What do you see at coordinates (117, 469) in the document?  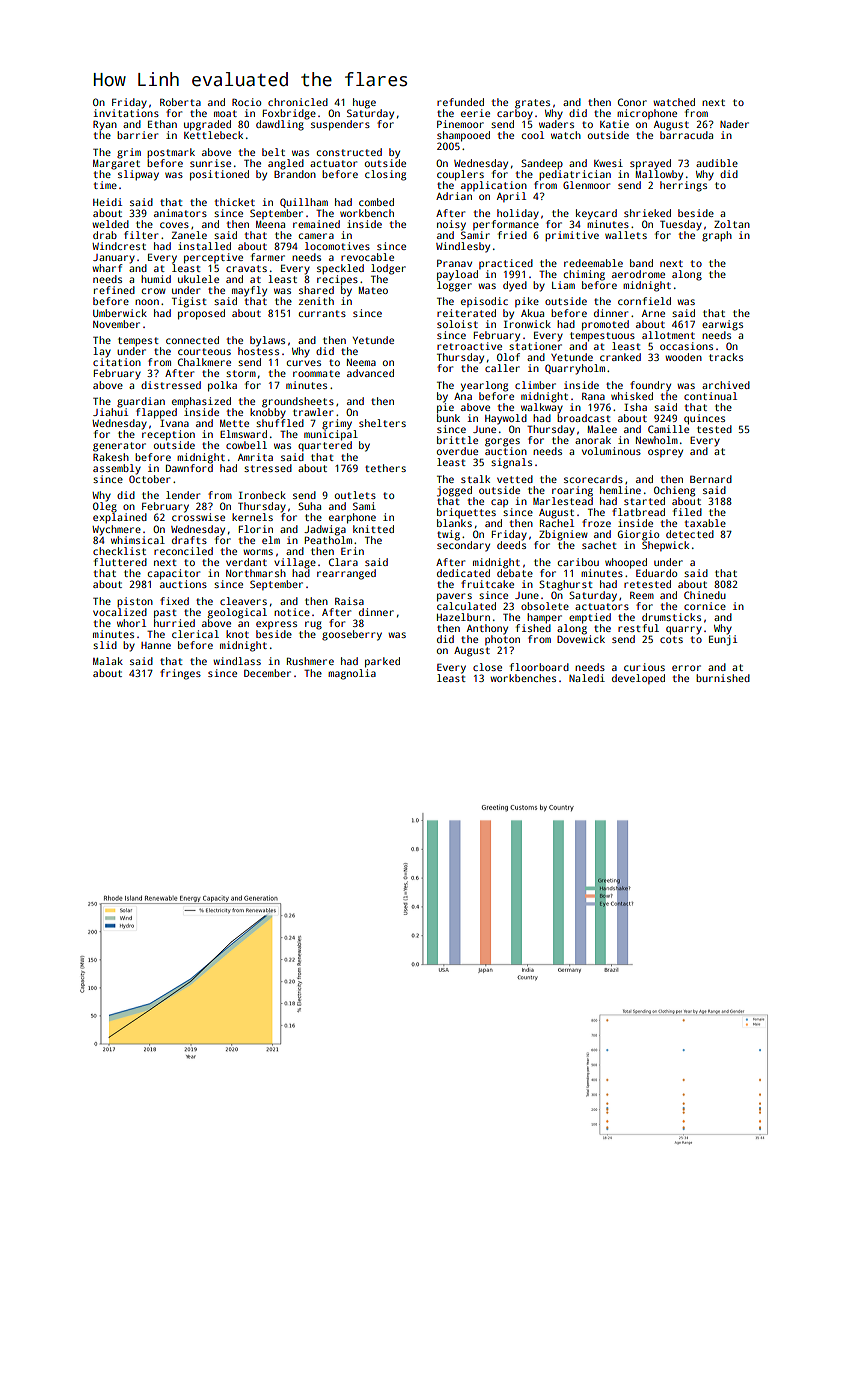 I see `assembly` at bounding box center [117, 469].
